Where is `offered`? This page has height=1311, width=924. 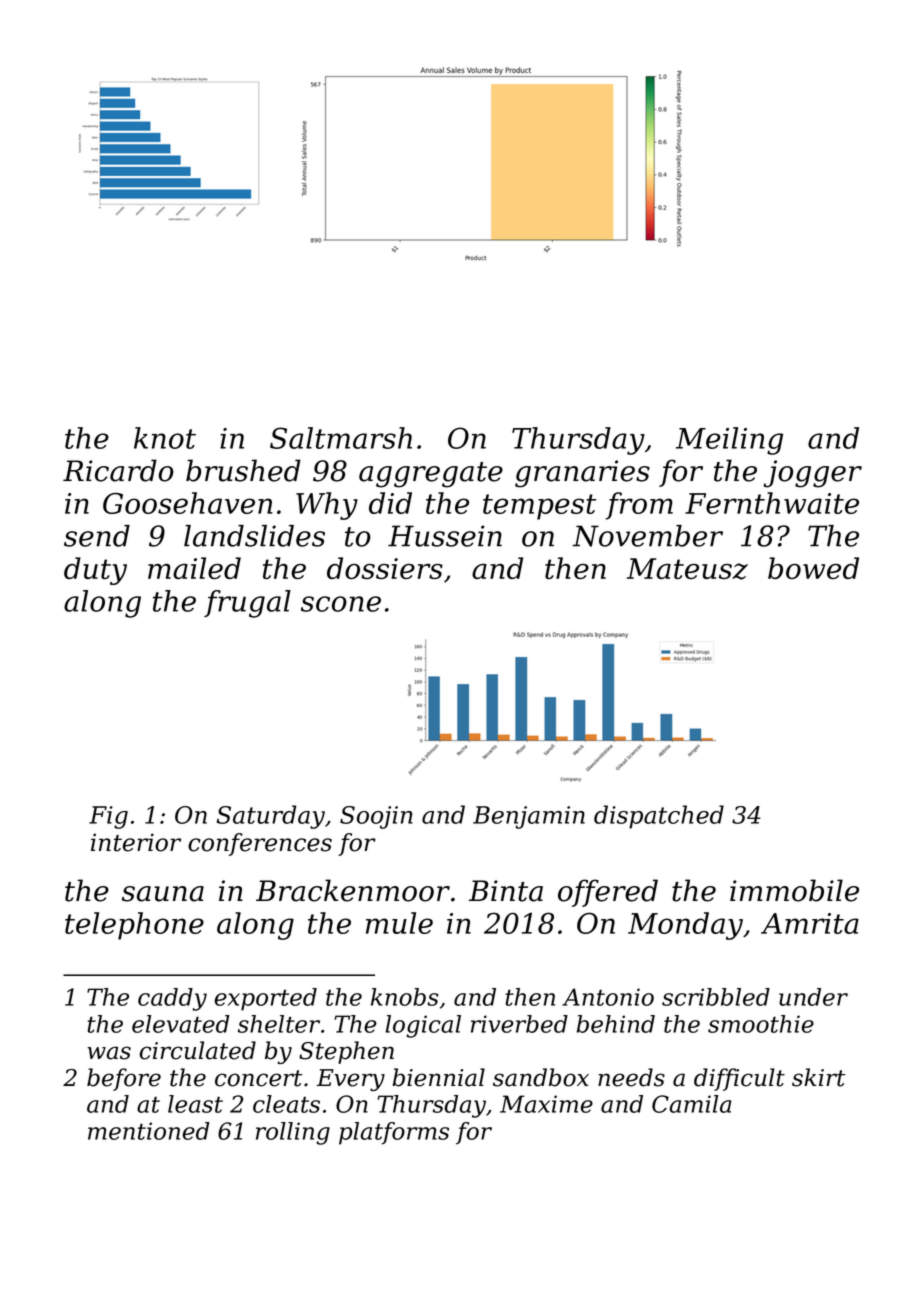 offered is located at coordinates (608, 893).
